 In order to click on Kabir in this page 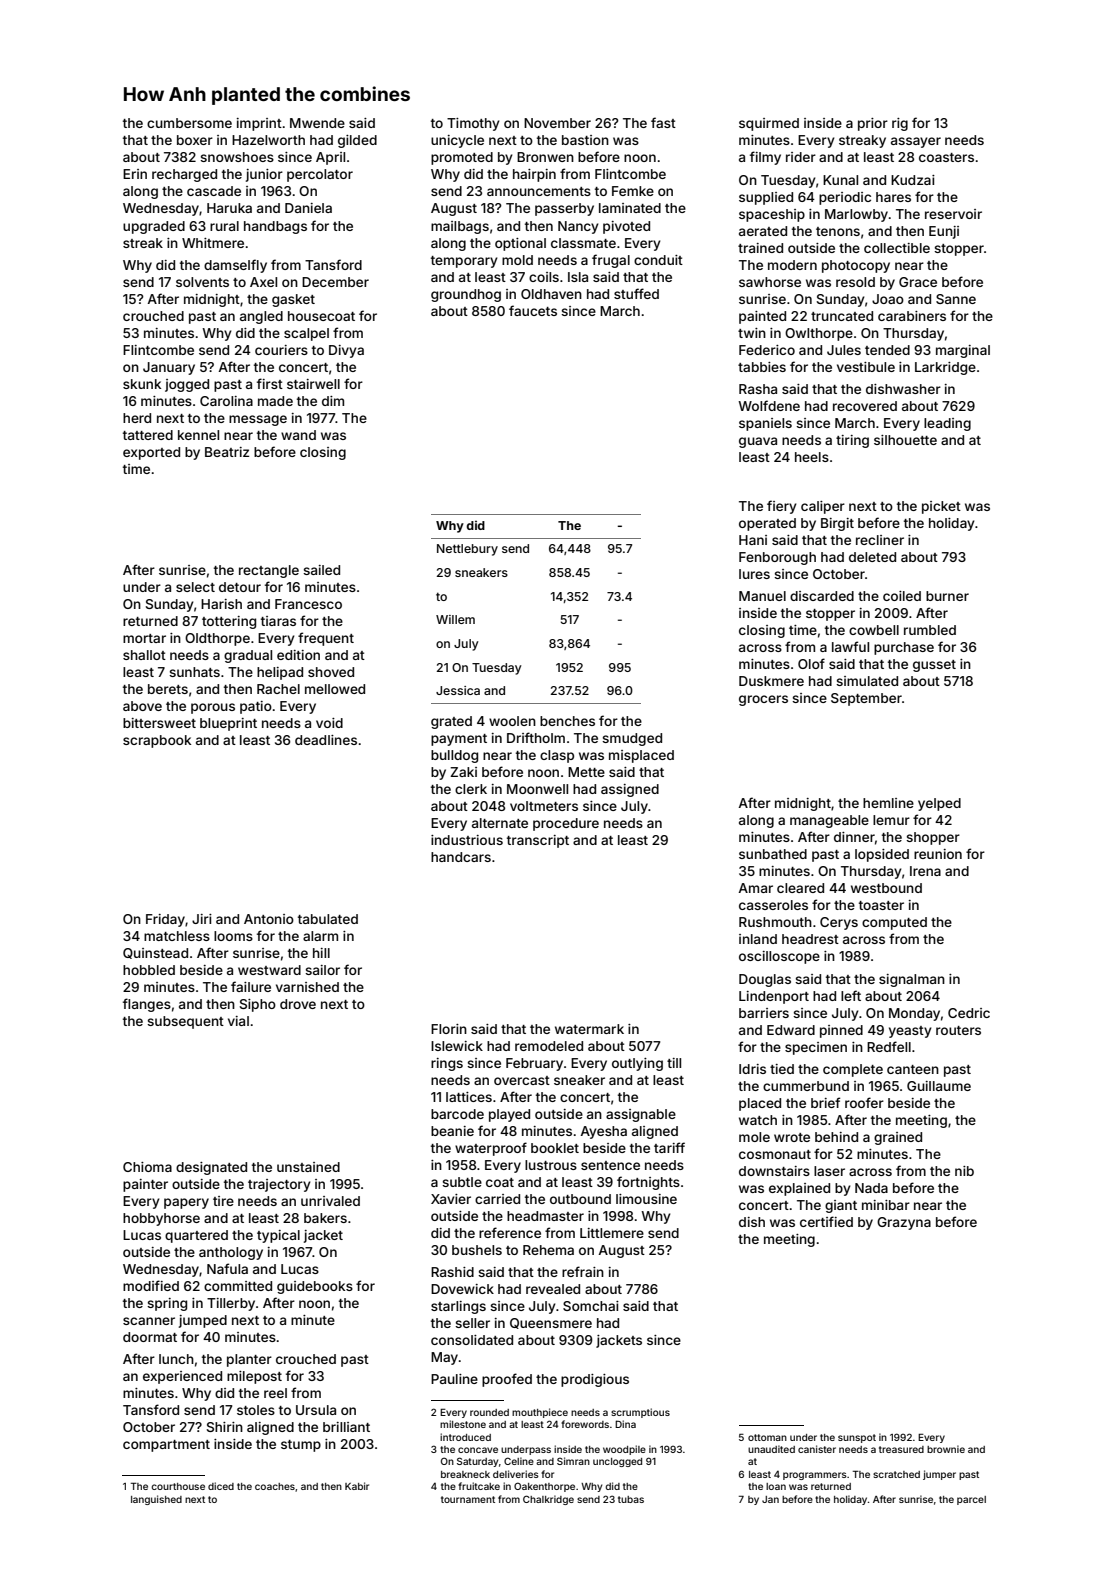, I will do `click(357, 1486)`.
